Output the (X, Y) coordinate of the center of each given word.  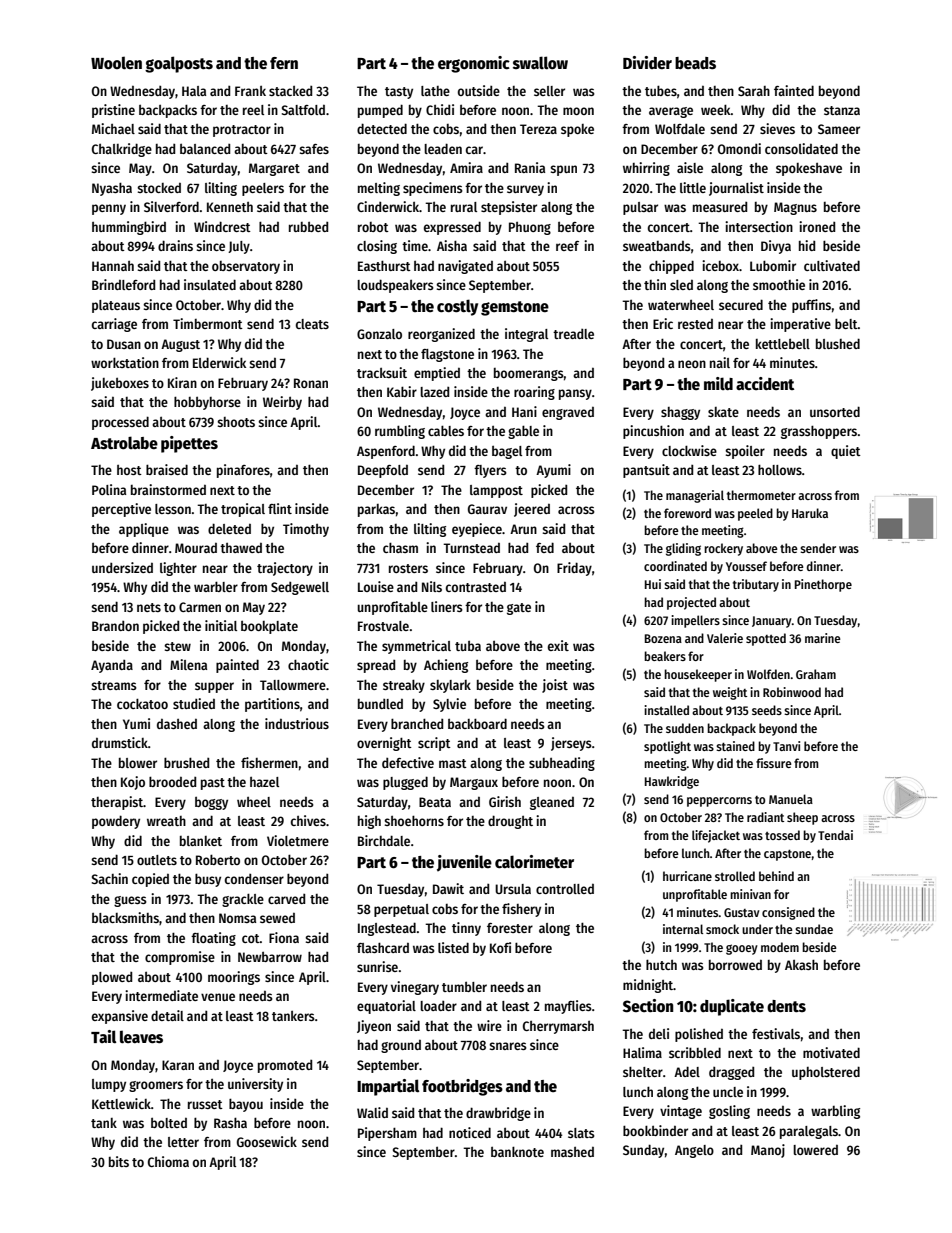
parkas (376, 510)
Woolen (116, 63)
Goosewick (267, 1141)
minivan (750, 894)
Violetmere (298, 840)
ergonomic (474, 64)
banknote (517, 1151)
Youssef (746, 566)
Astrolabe (124, 443)
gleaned (552, 803)
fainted (794, 90)
